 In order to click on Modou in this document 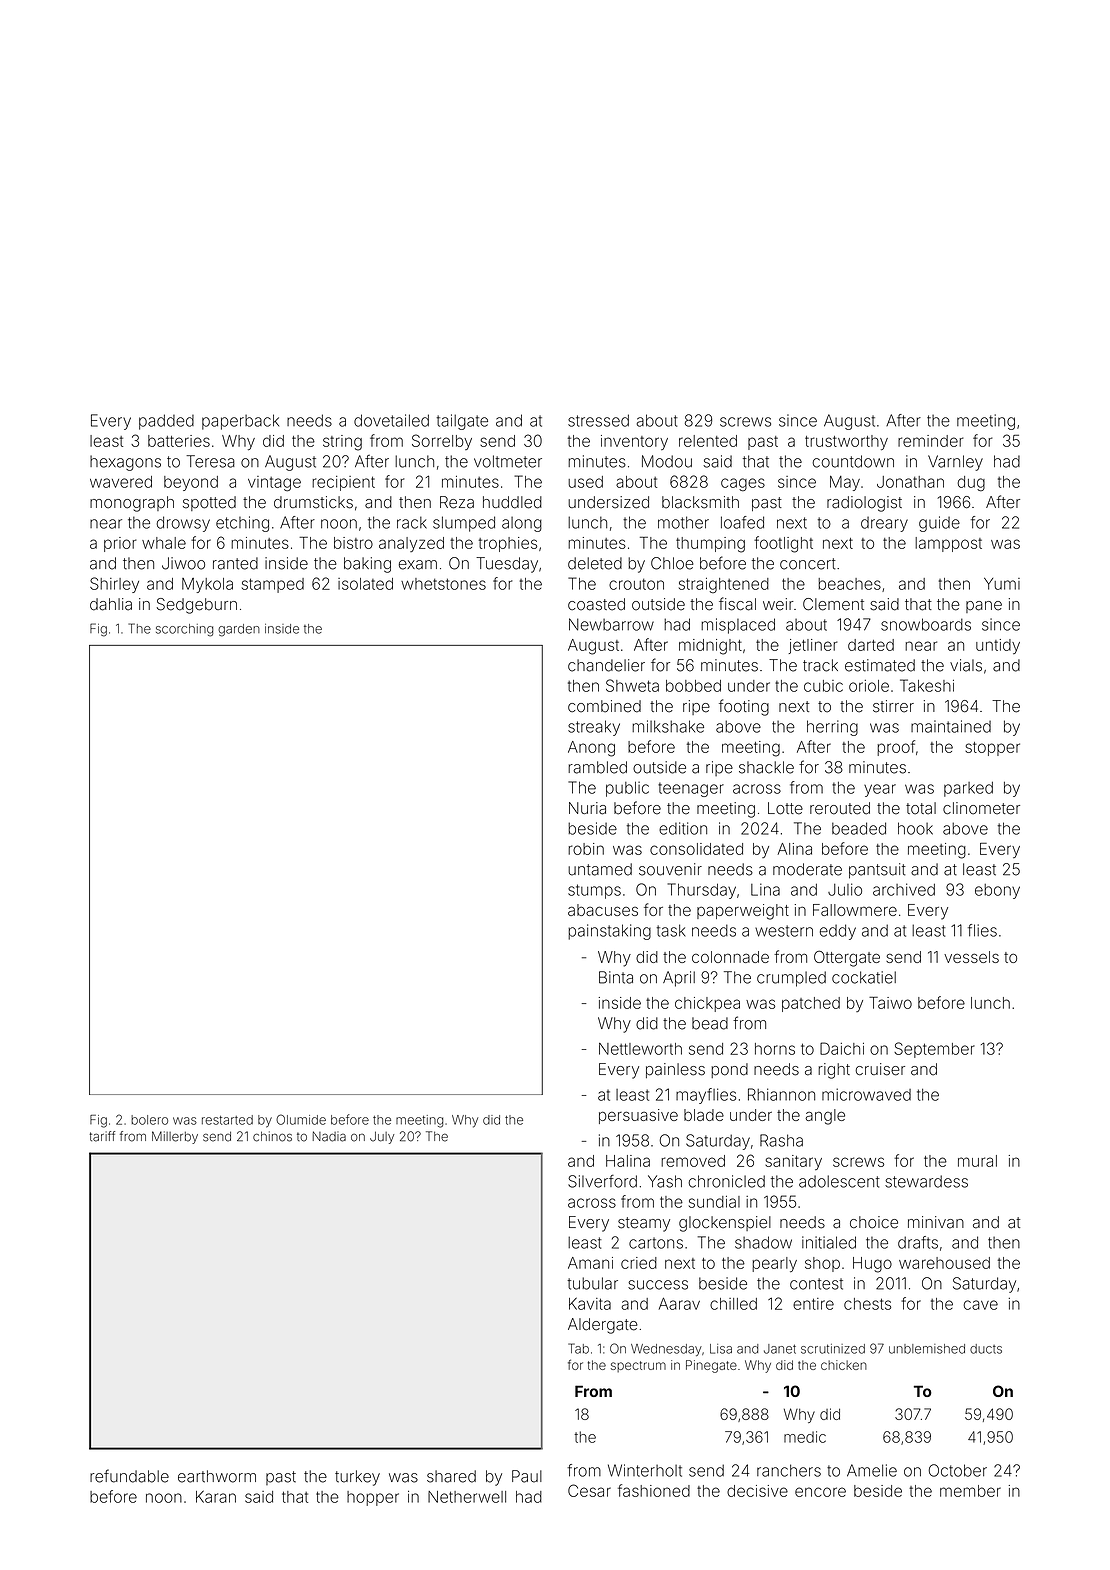, I will do `click(667, 461)`.
